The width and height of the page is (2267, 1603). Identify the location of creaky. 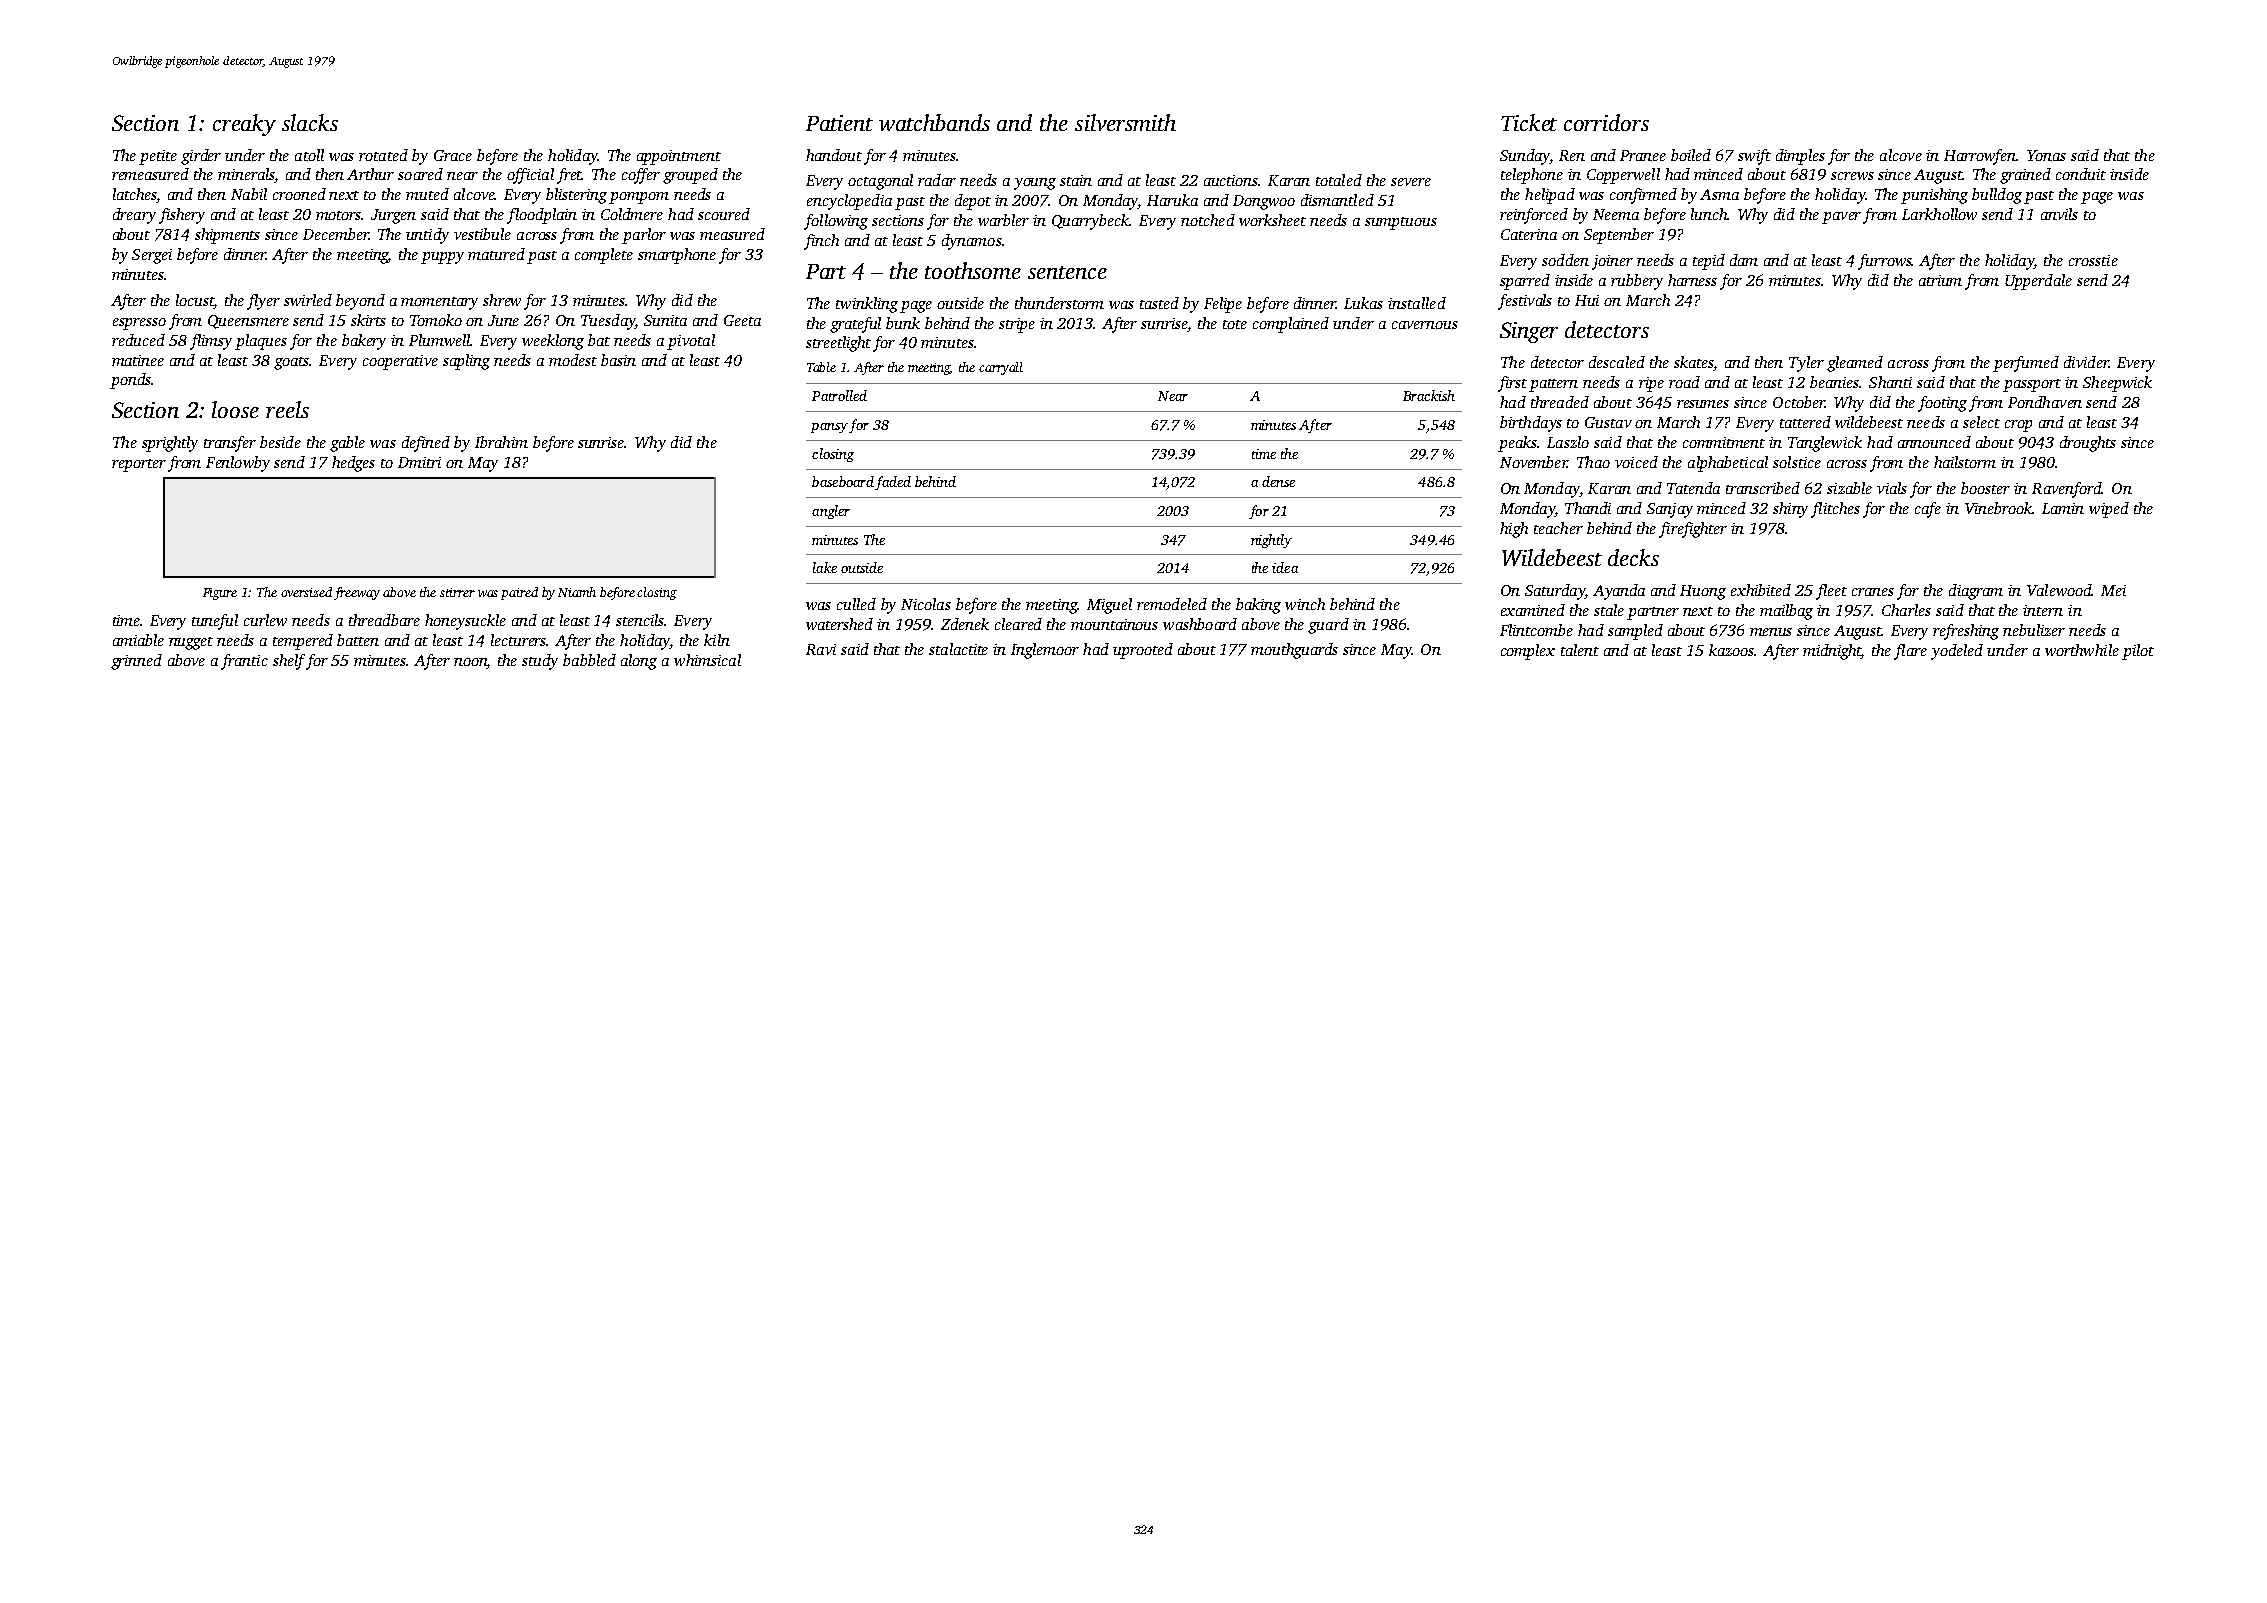
(244, 125).
